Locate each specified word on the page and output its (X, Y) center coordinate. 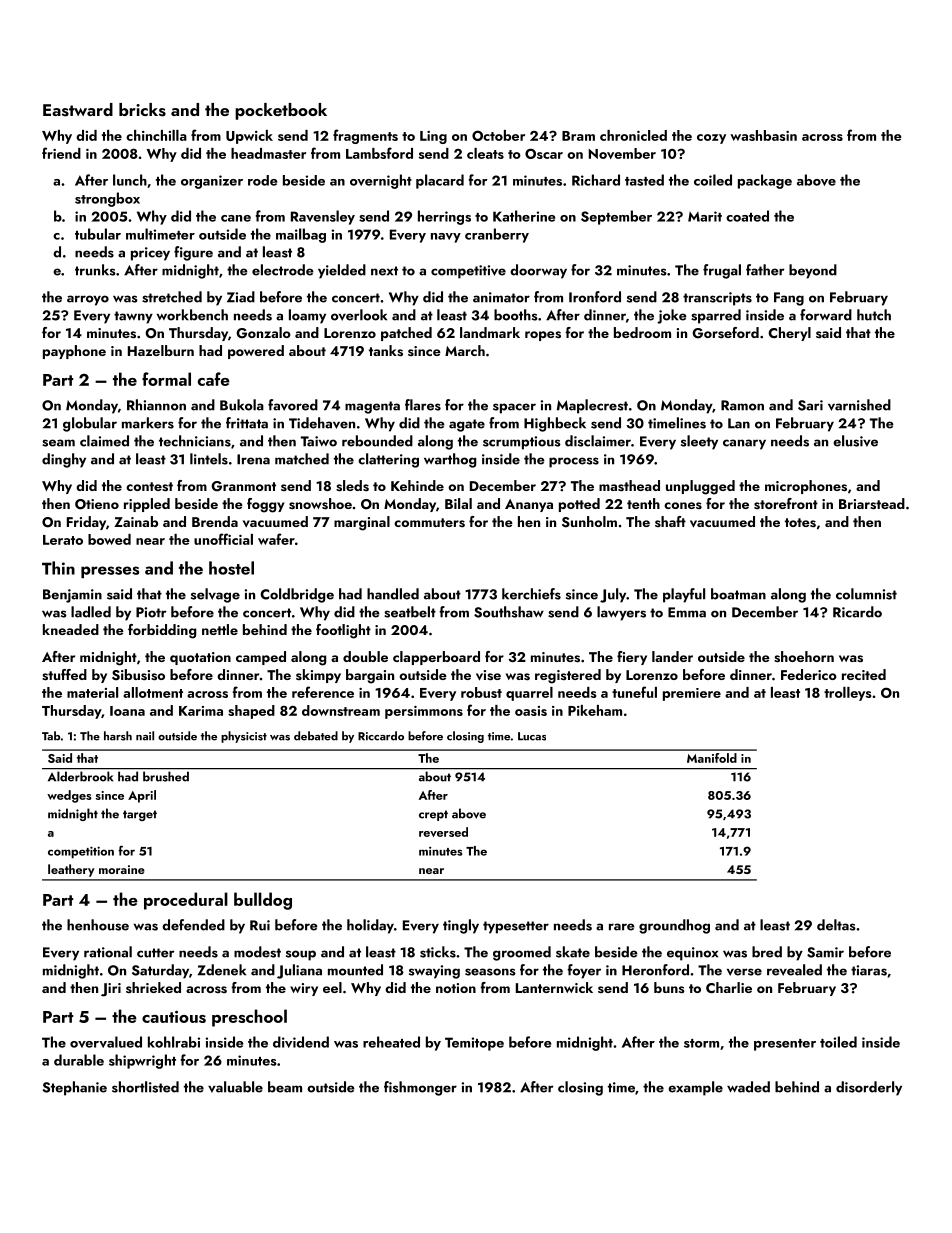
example (695, 1088)
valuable (235, 1087)
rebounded (377, 441)
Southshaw (509, 612)
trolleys (847, 694)
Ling (433, 137)
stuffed (64, 675)
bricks (142, 110)
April (142, 796)
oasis (531, 711)
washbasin (763, 135)
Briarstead (872, 504)
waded (748, 1087)
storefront (786, 504)
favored (293, 405)
